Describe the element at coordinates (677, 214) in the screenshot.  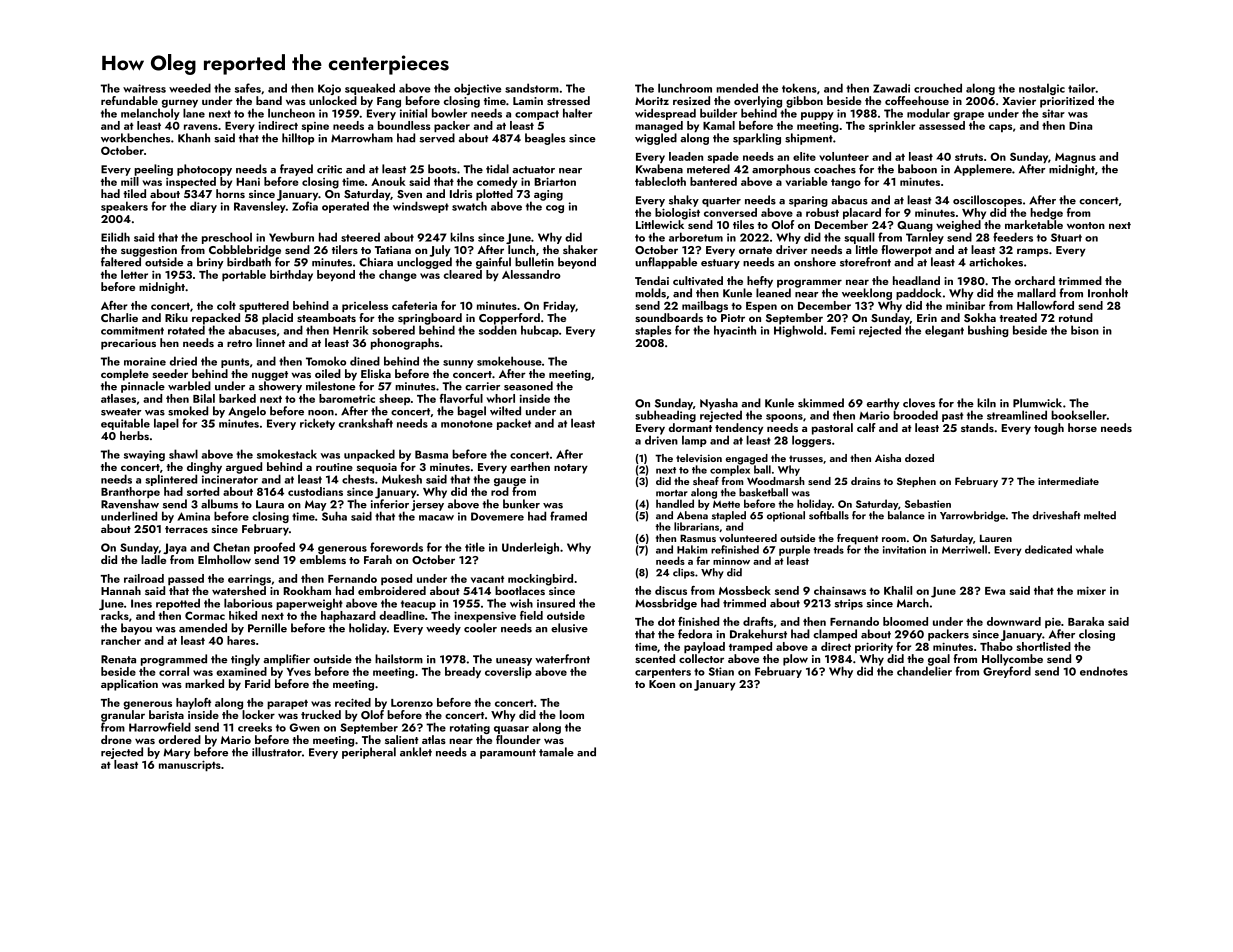
I see `biologist` at that location.
